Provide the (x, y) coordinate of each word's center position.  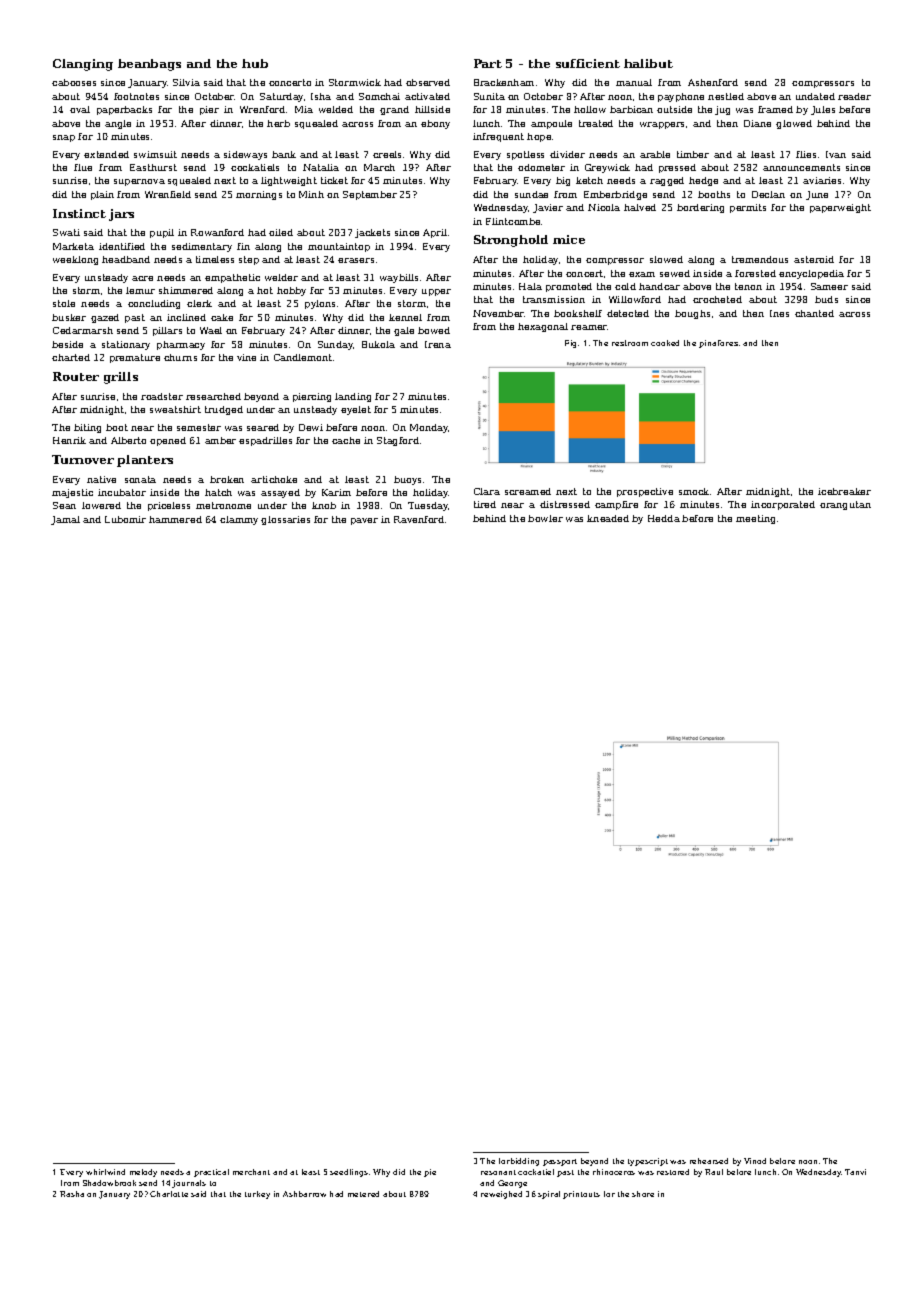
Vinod (755, 1161)
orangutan (845, 505)
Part (488, 63)
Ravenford (419, 519)
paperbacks (124, 110)
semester (199, 427)
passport (560, 1162)
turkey (257, 1195)
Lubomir (125, 519)
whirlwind (105, 1172)
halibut (648, 63)
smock (694, 491)
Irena (438, 344)
